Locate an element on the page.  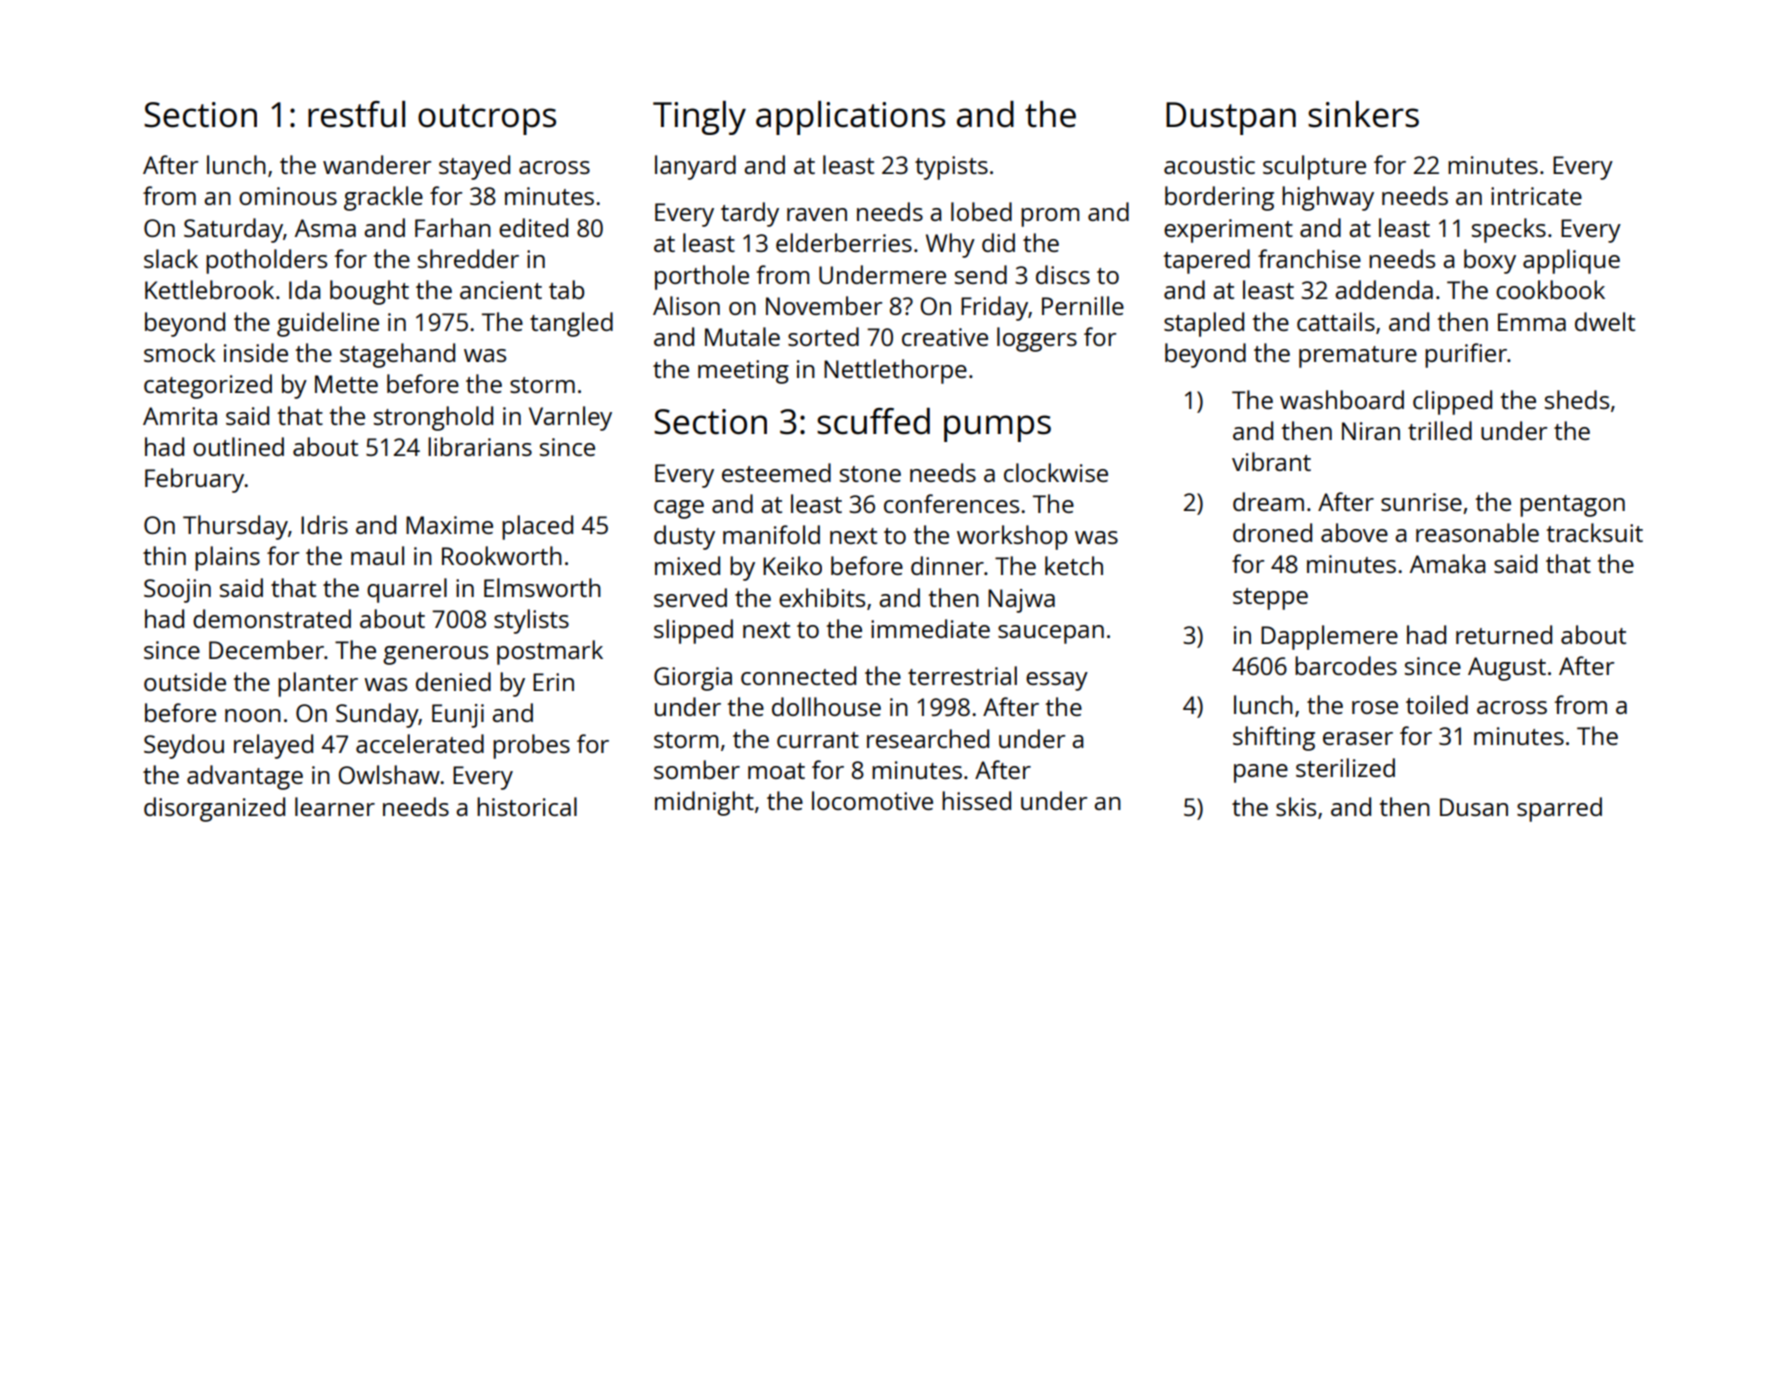
Sunday is located at coordinates (377, 715).
